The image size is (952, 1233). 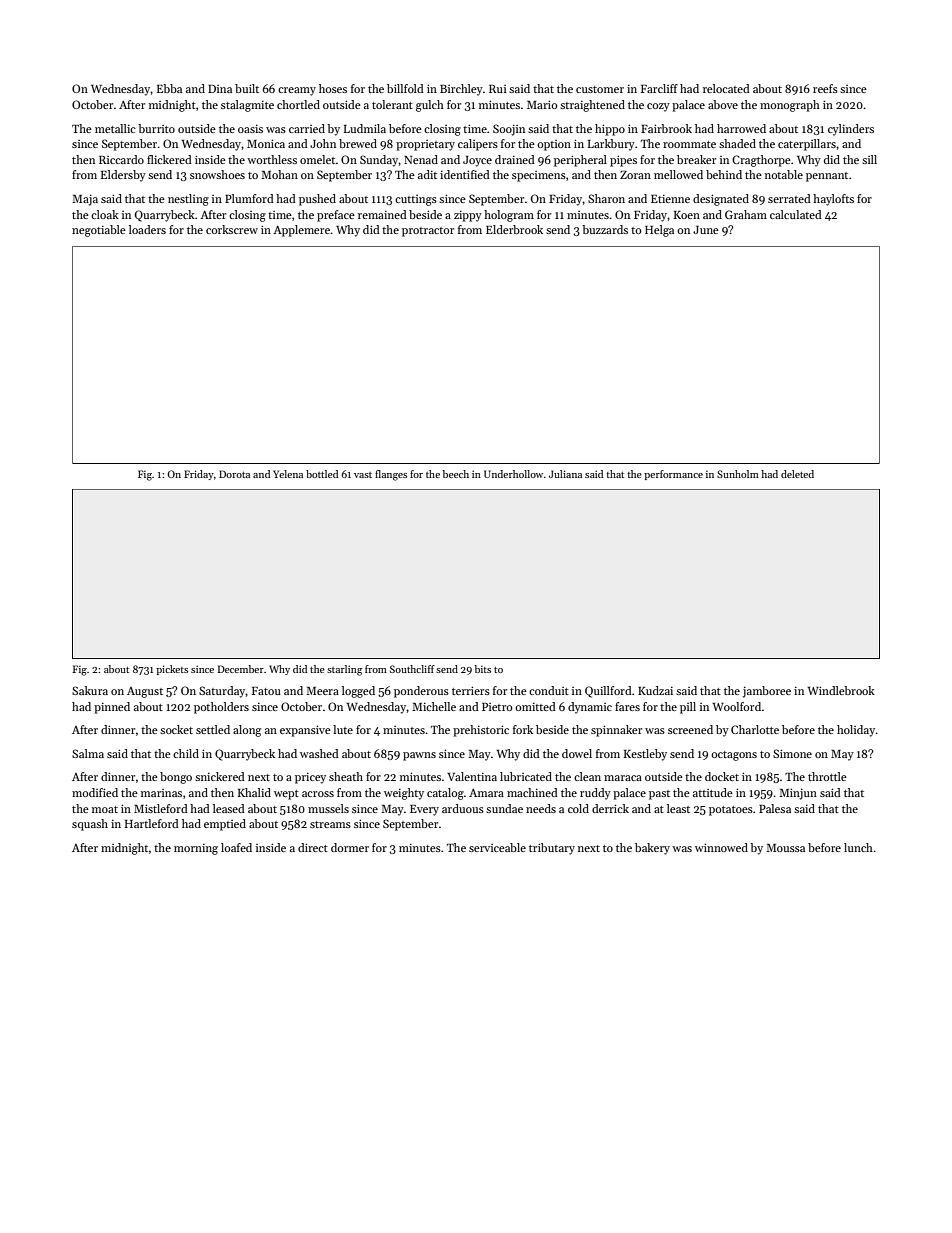 What do you see at coordinates (738, 474) in the screenshot?
I see `Sunholm` at bounding box center [738, 474].
